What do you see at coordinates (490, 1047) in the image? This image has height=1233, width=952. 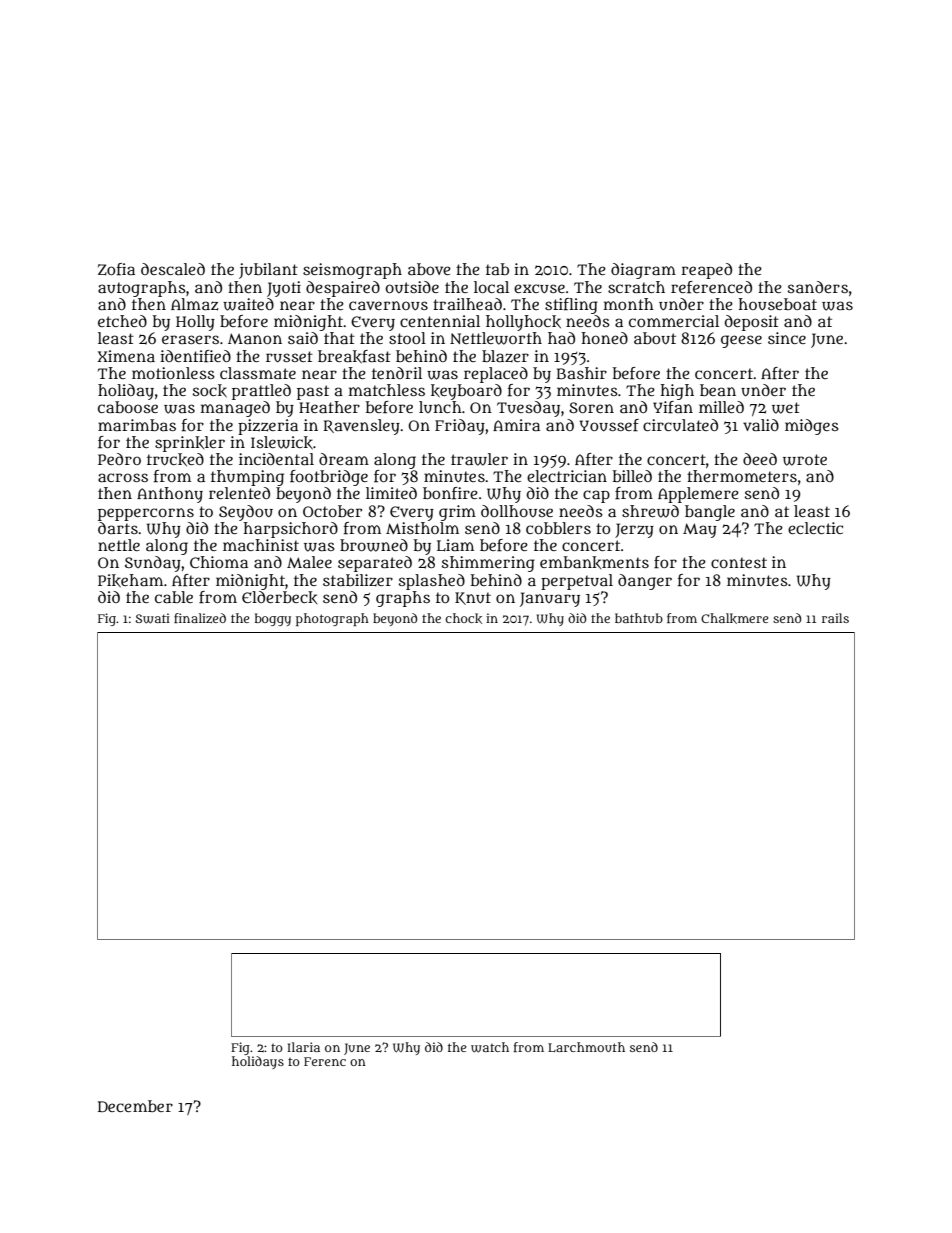 I see `watch` at bounding box center [490, 1047].
